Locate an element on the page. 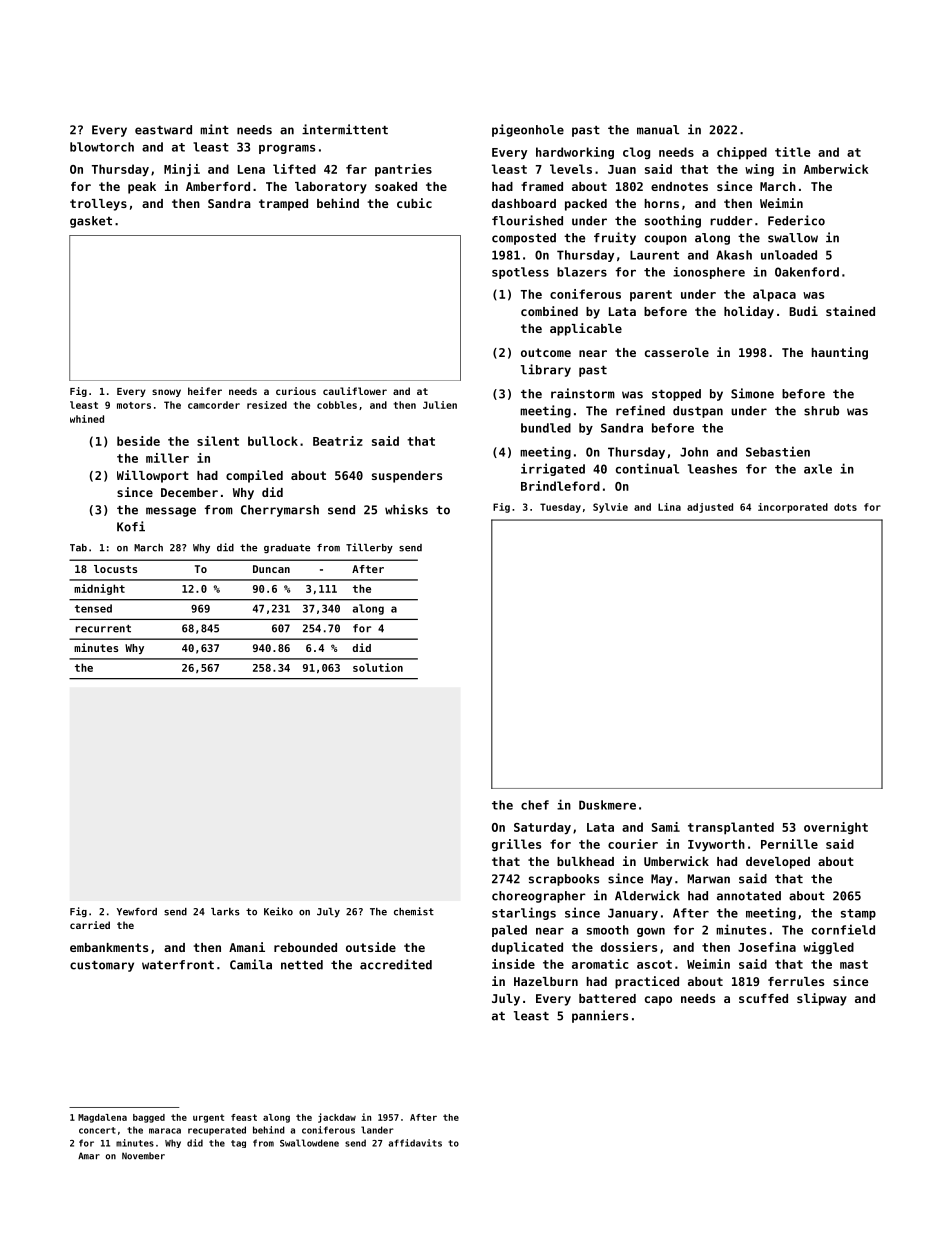 Image resolution: width=952 pixels, height=1233 pixels. solution is located at coordinates (378, 667).
